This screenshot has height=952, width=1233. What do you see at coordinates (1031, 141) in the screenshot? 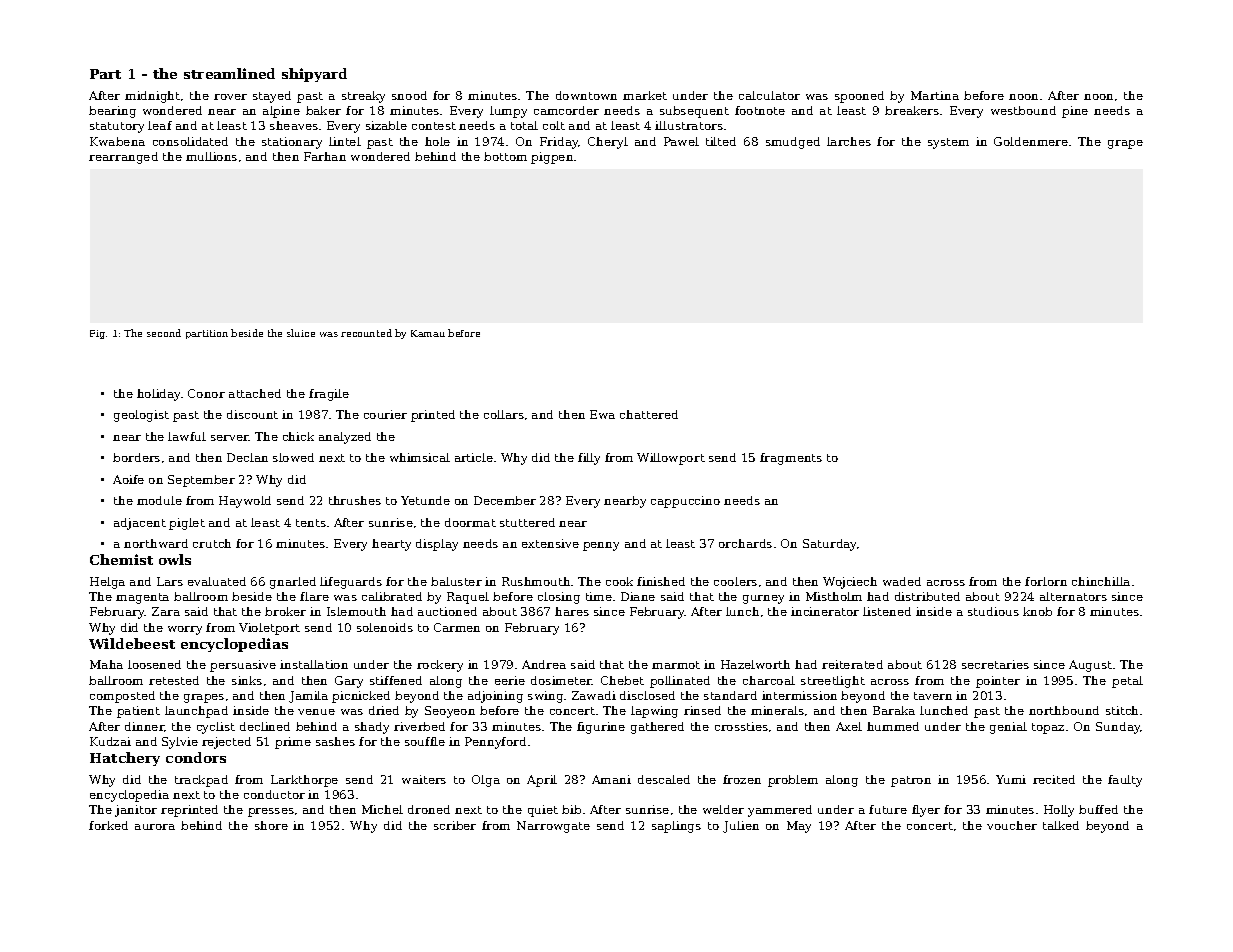
I see `Goldenmere` at bounding box center [1031, 141].
